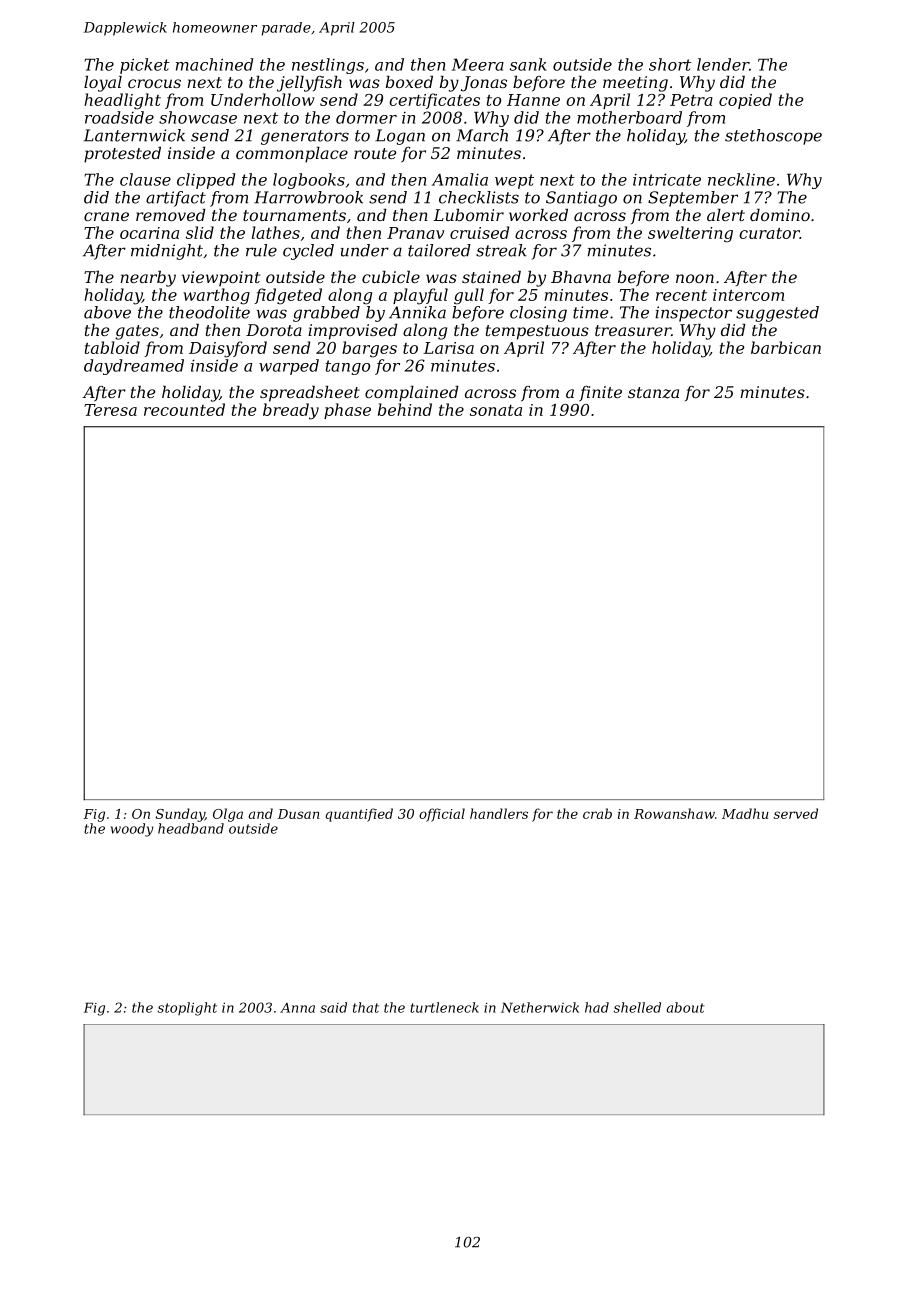 The image size is (908, 1316). I want to click on treasurer, so click(633, 330).
